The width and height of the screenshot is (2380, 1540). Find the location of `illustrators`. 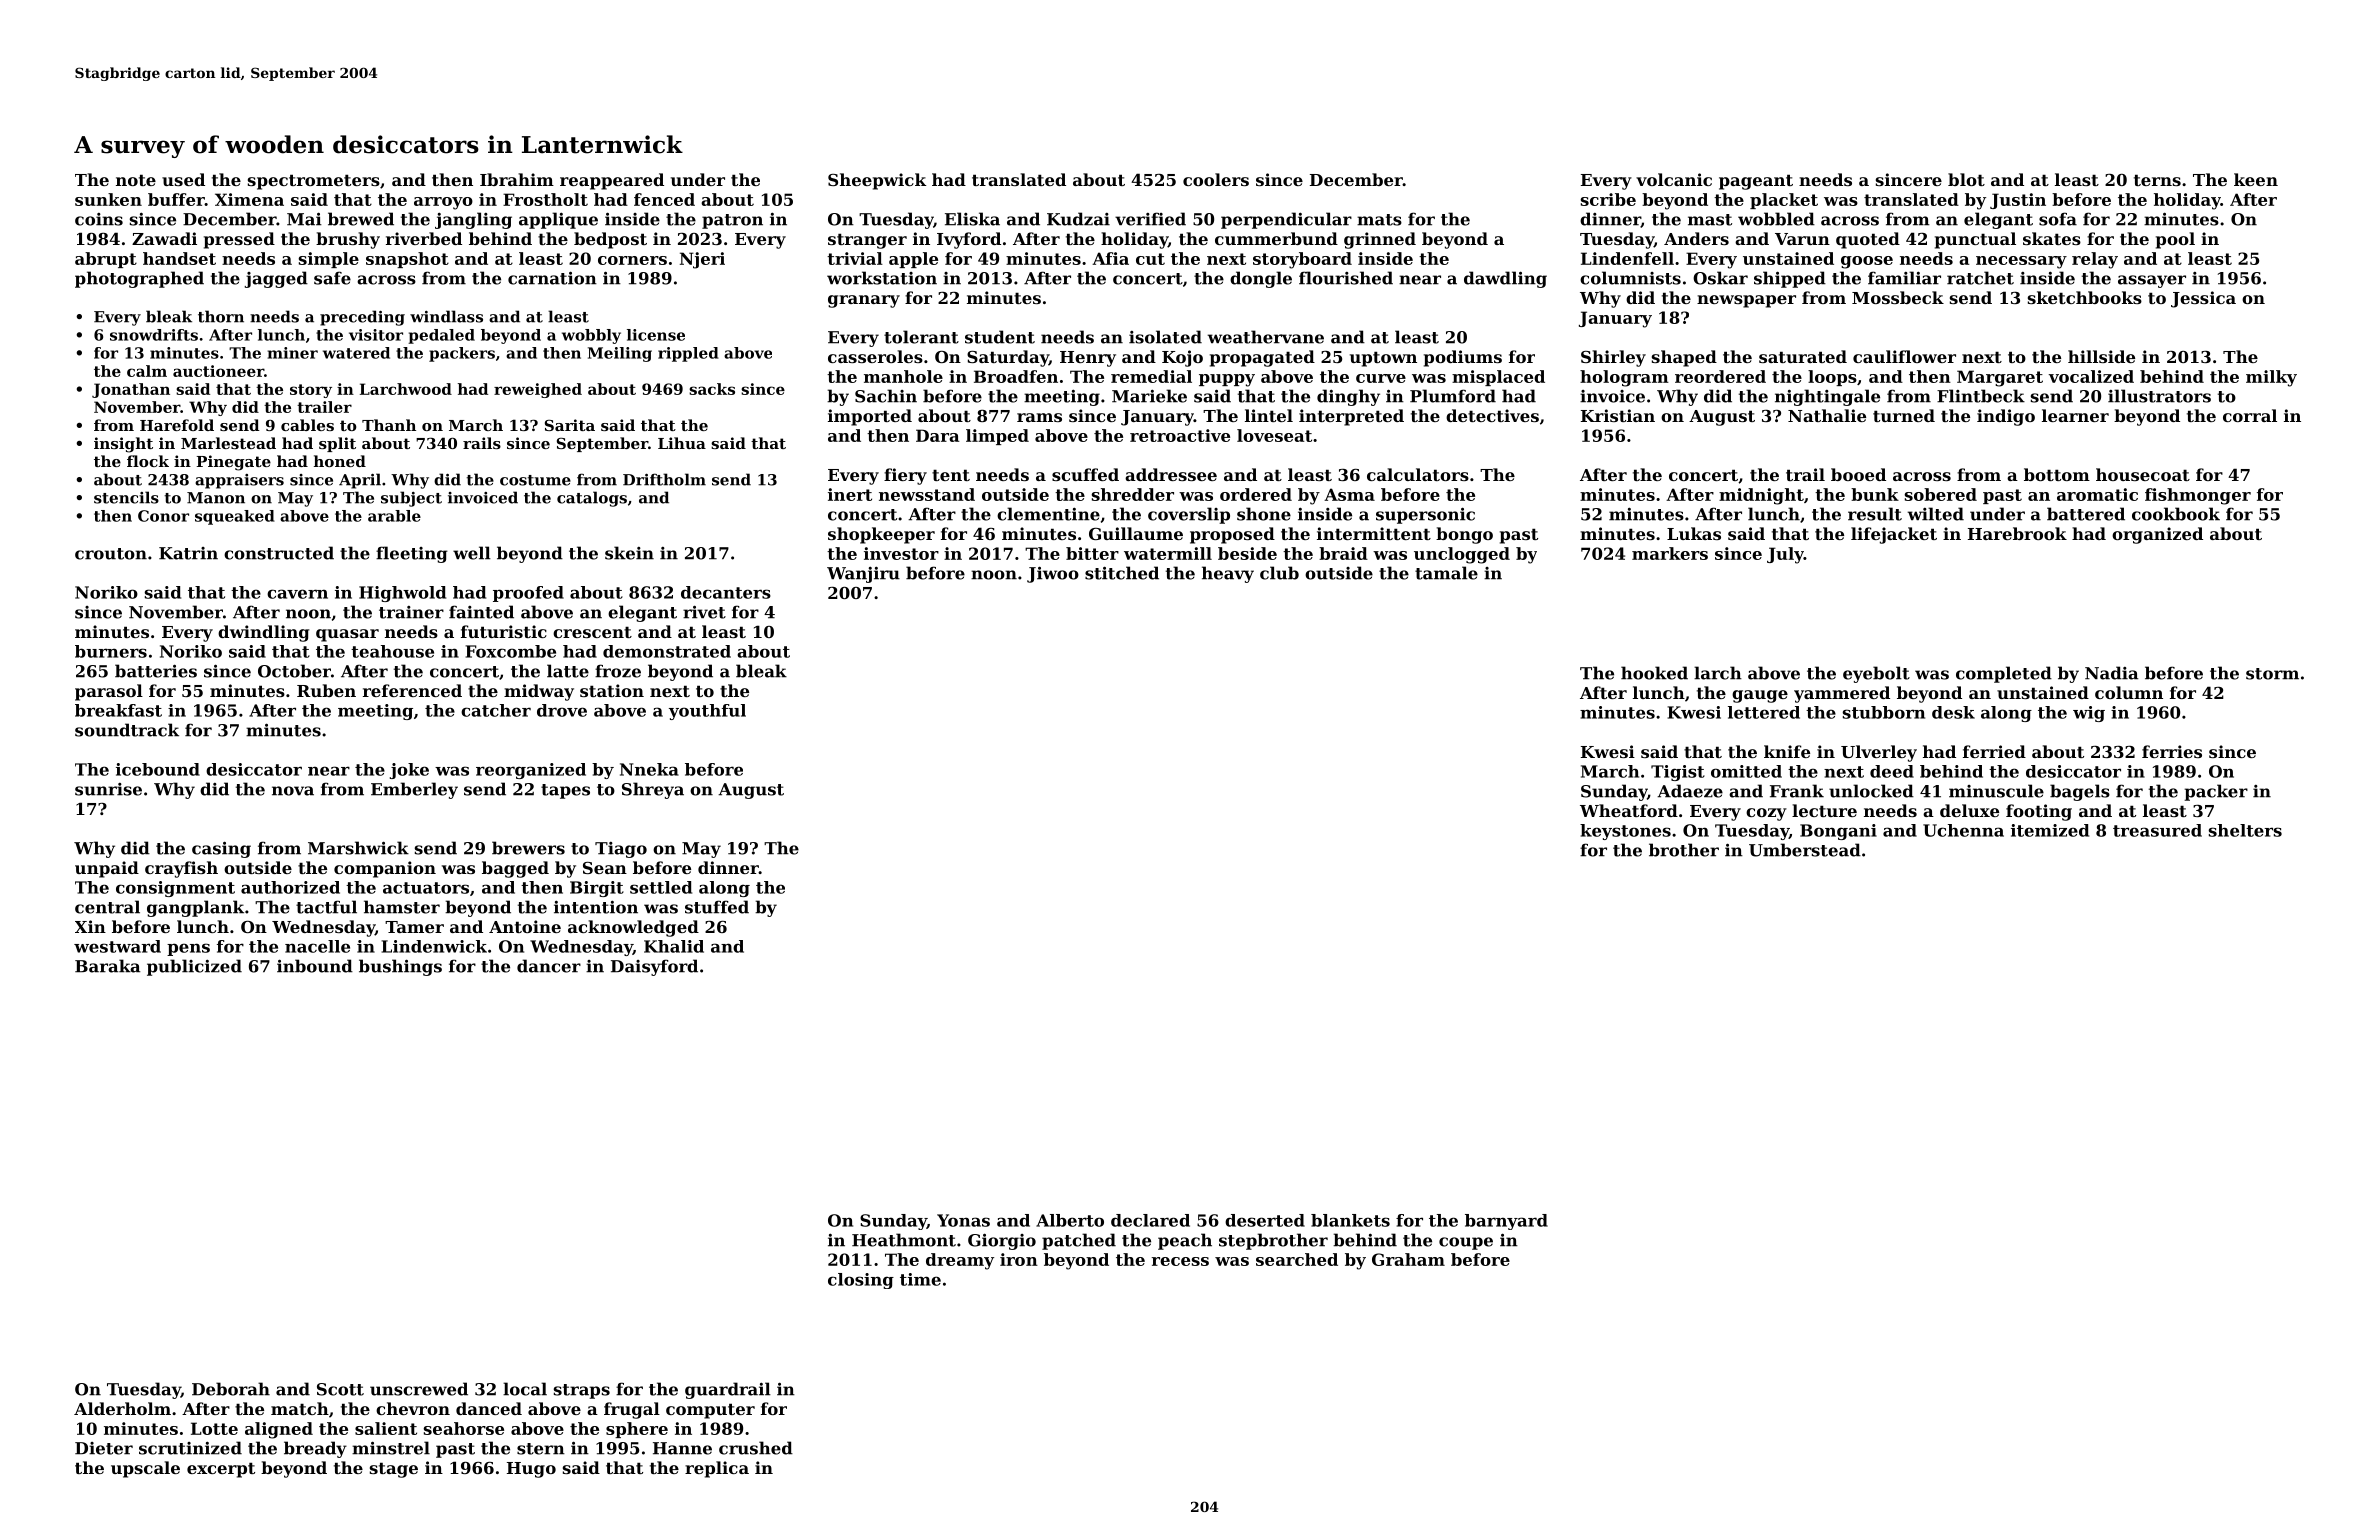

illustrators is located at coordinates (2159, 396).
